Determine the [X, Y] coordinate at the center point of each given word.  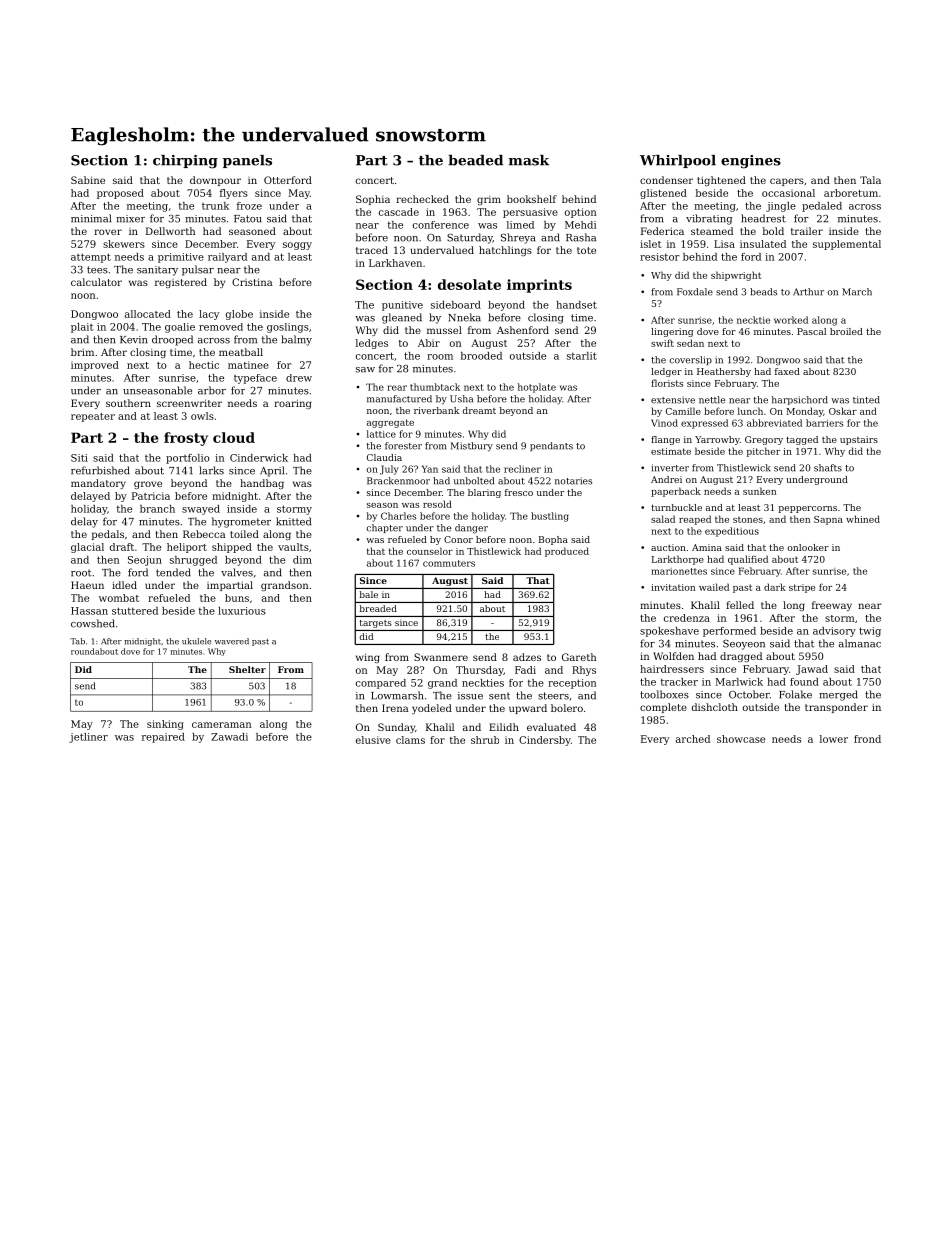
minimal [91, 218]
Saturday [470, 238]
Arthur [808, 292]
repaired [163, 738]
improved [95, 366]
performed [729, 632]
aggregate [390, 423]
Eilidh [504, 727]
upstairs [859, 440]
